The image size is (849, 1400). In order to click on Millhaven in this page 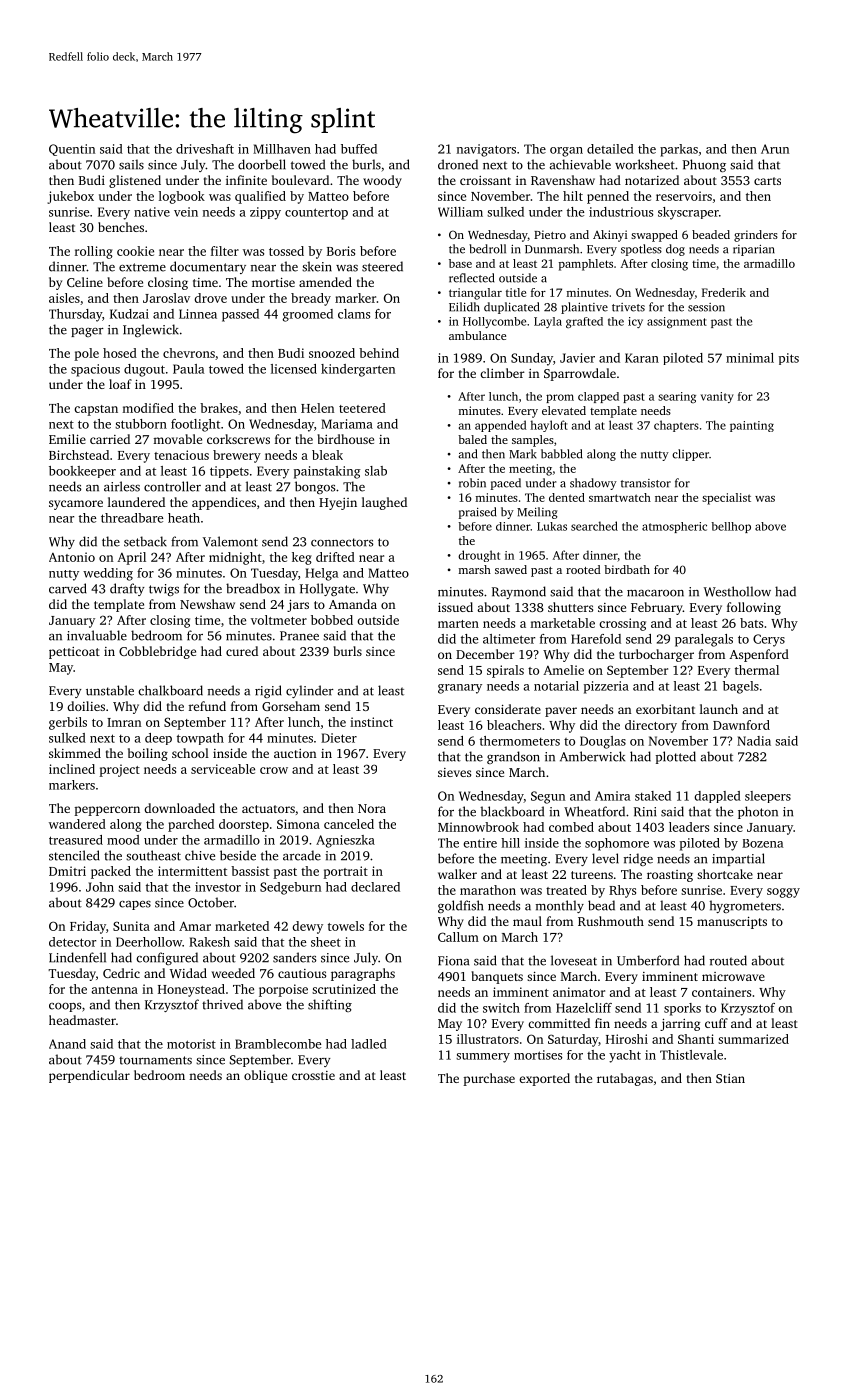, I will do `click(282, 149)`.
